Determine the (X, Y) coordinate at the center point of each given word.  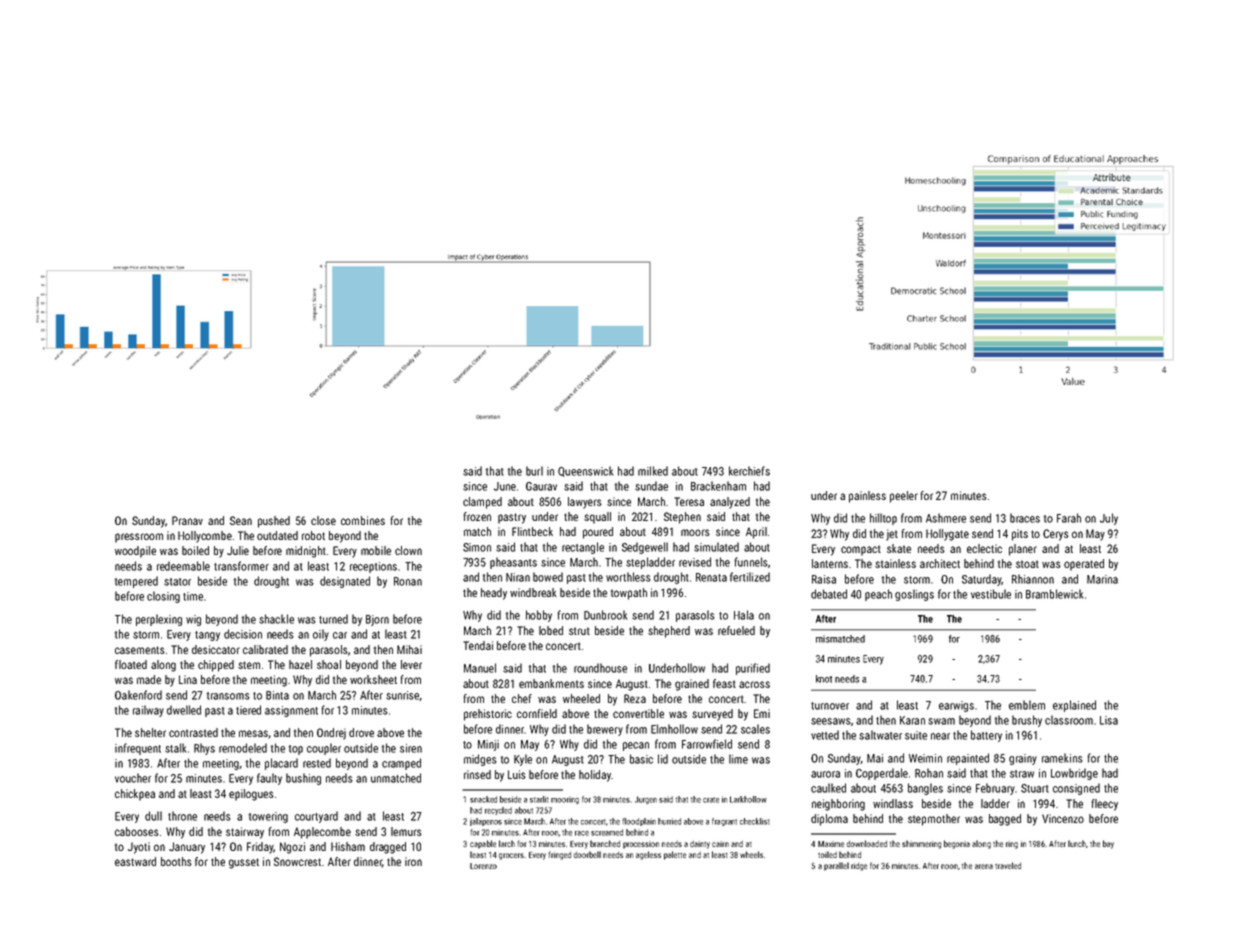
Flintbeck (532, 531)
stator (177, 582)
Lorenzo (483, 866)
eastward (135, 861)
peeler (904, 497)
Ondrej (331, 734)
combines (363, 520)
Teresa (689, 501)
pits (1020, 535)
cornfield (537, 713)
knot (824, 679)
